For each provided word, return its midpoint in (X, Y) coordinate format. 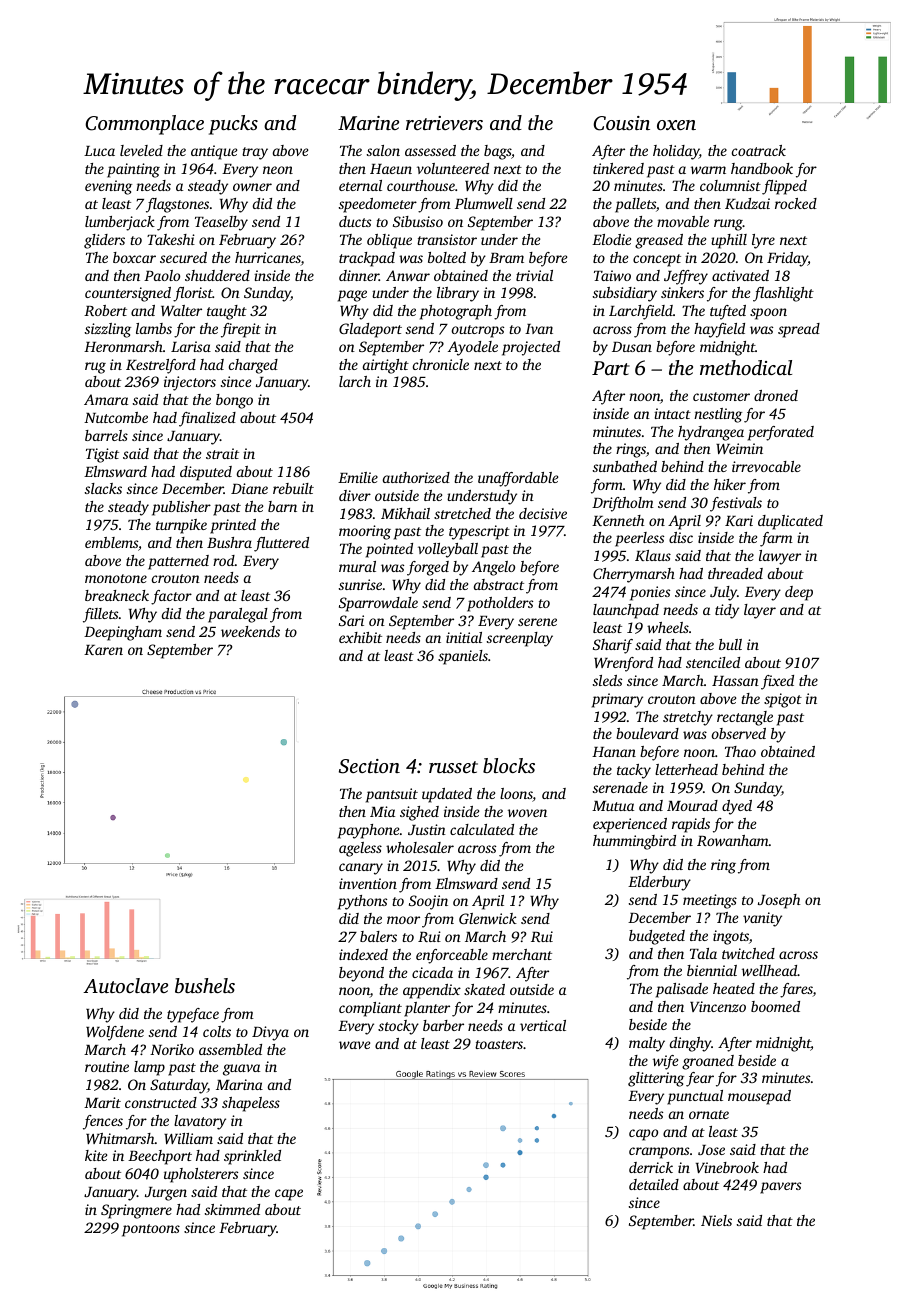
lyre (763, 241)
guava (241, 1070)
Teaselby (221, 223)
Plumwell (484, 203)
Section (369, 766)
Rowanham (733, 840)
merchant (522, 954)
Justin (427, 829)
